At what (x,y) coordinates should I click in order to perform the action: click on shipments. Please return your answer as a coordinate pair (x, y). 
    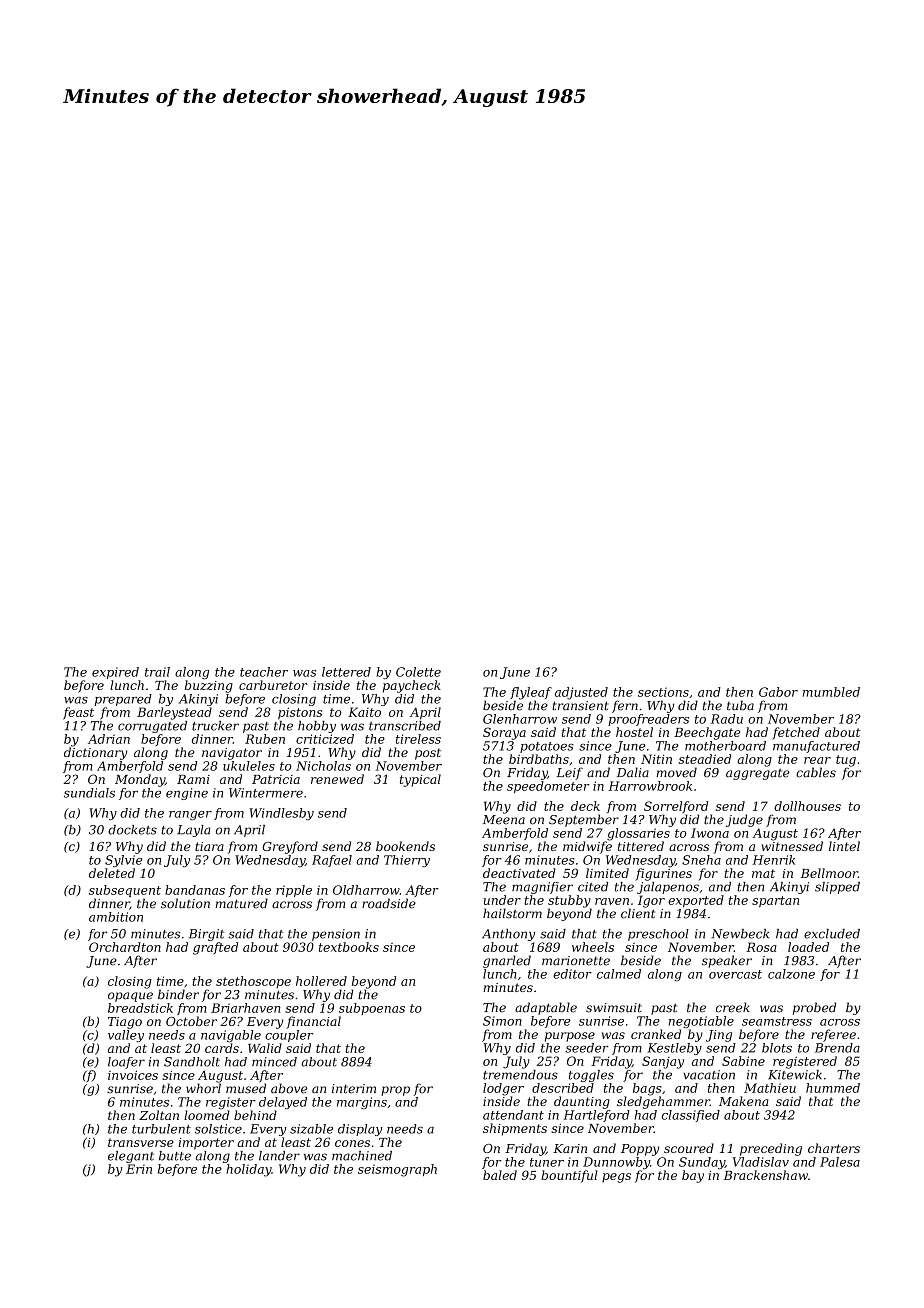
    Looking at the image, I should click on (515, 1129).
